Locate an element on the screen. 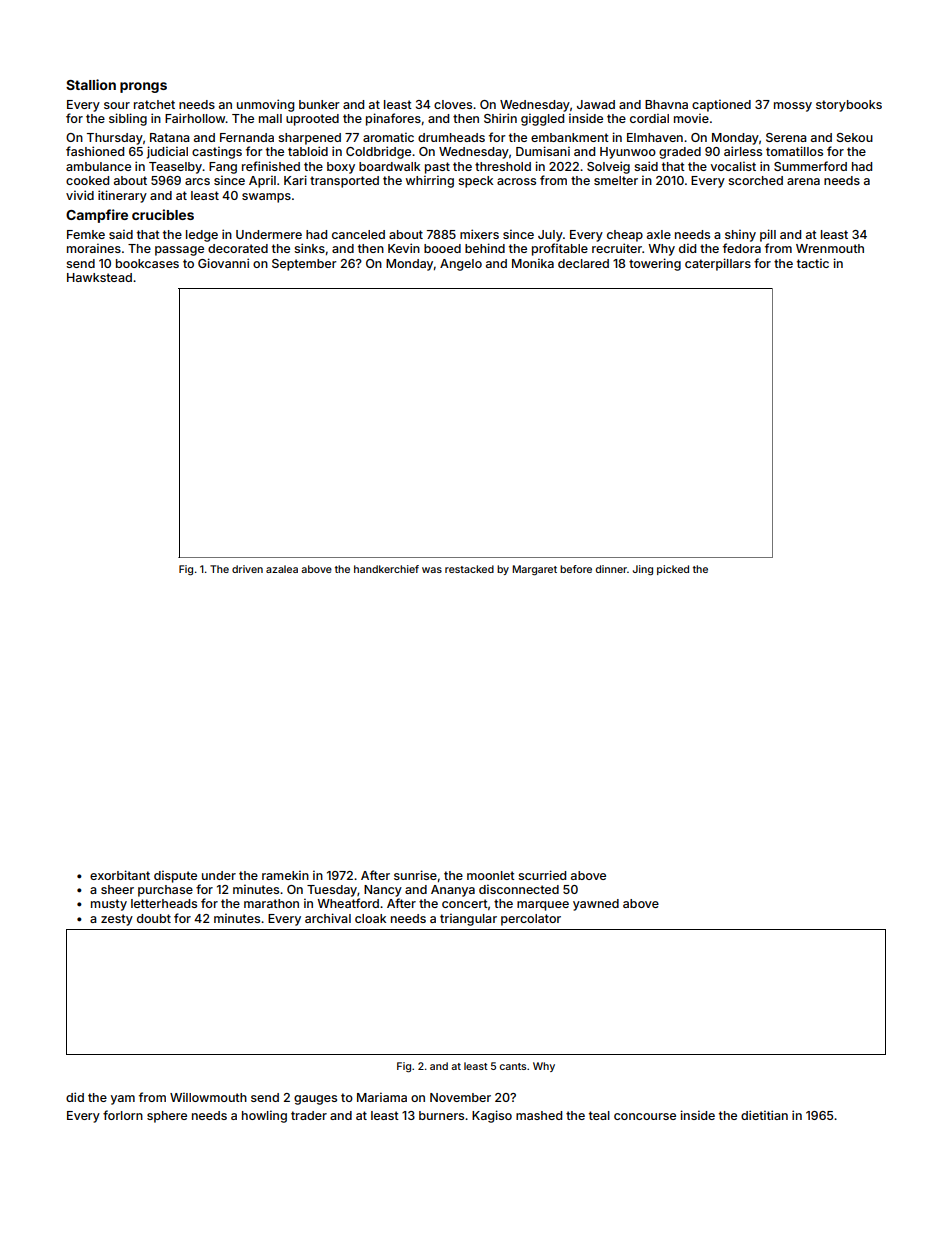 The width and height of the screenshot is (952, 1233). triangular is located at coordinates (468, 919).
